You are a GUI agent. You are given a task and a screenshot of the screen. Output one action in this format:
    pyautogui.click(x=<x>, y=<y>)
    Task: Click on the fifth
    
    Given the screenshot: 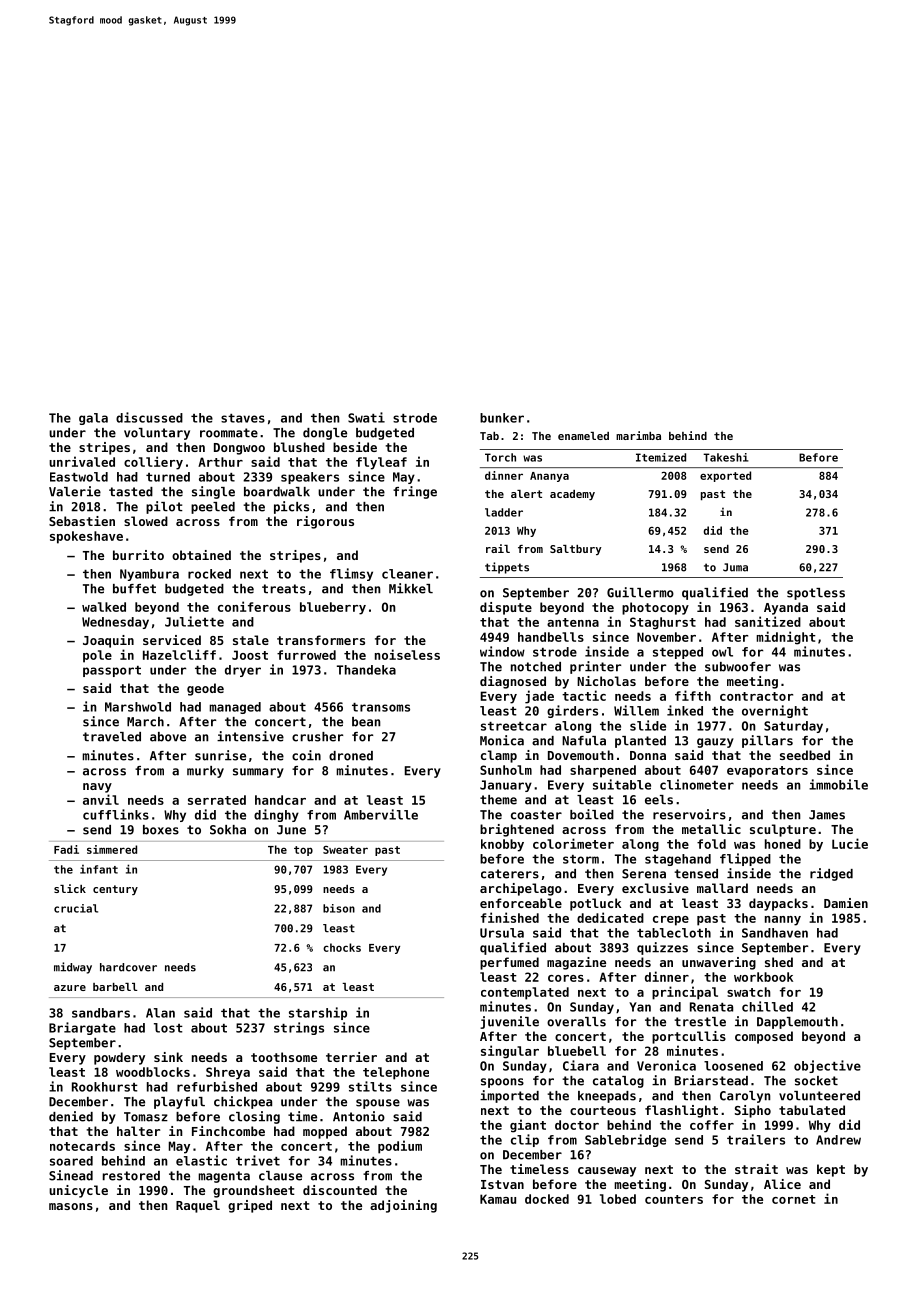 What is the action you would take?
    pyautogui.click(x=693, y=695)
